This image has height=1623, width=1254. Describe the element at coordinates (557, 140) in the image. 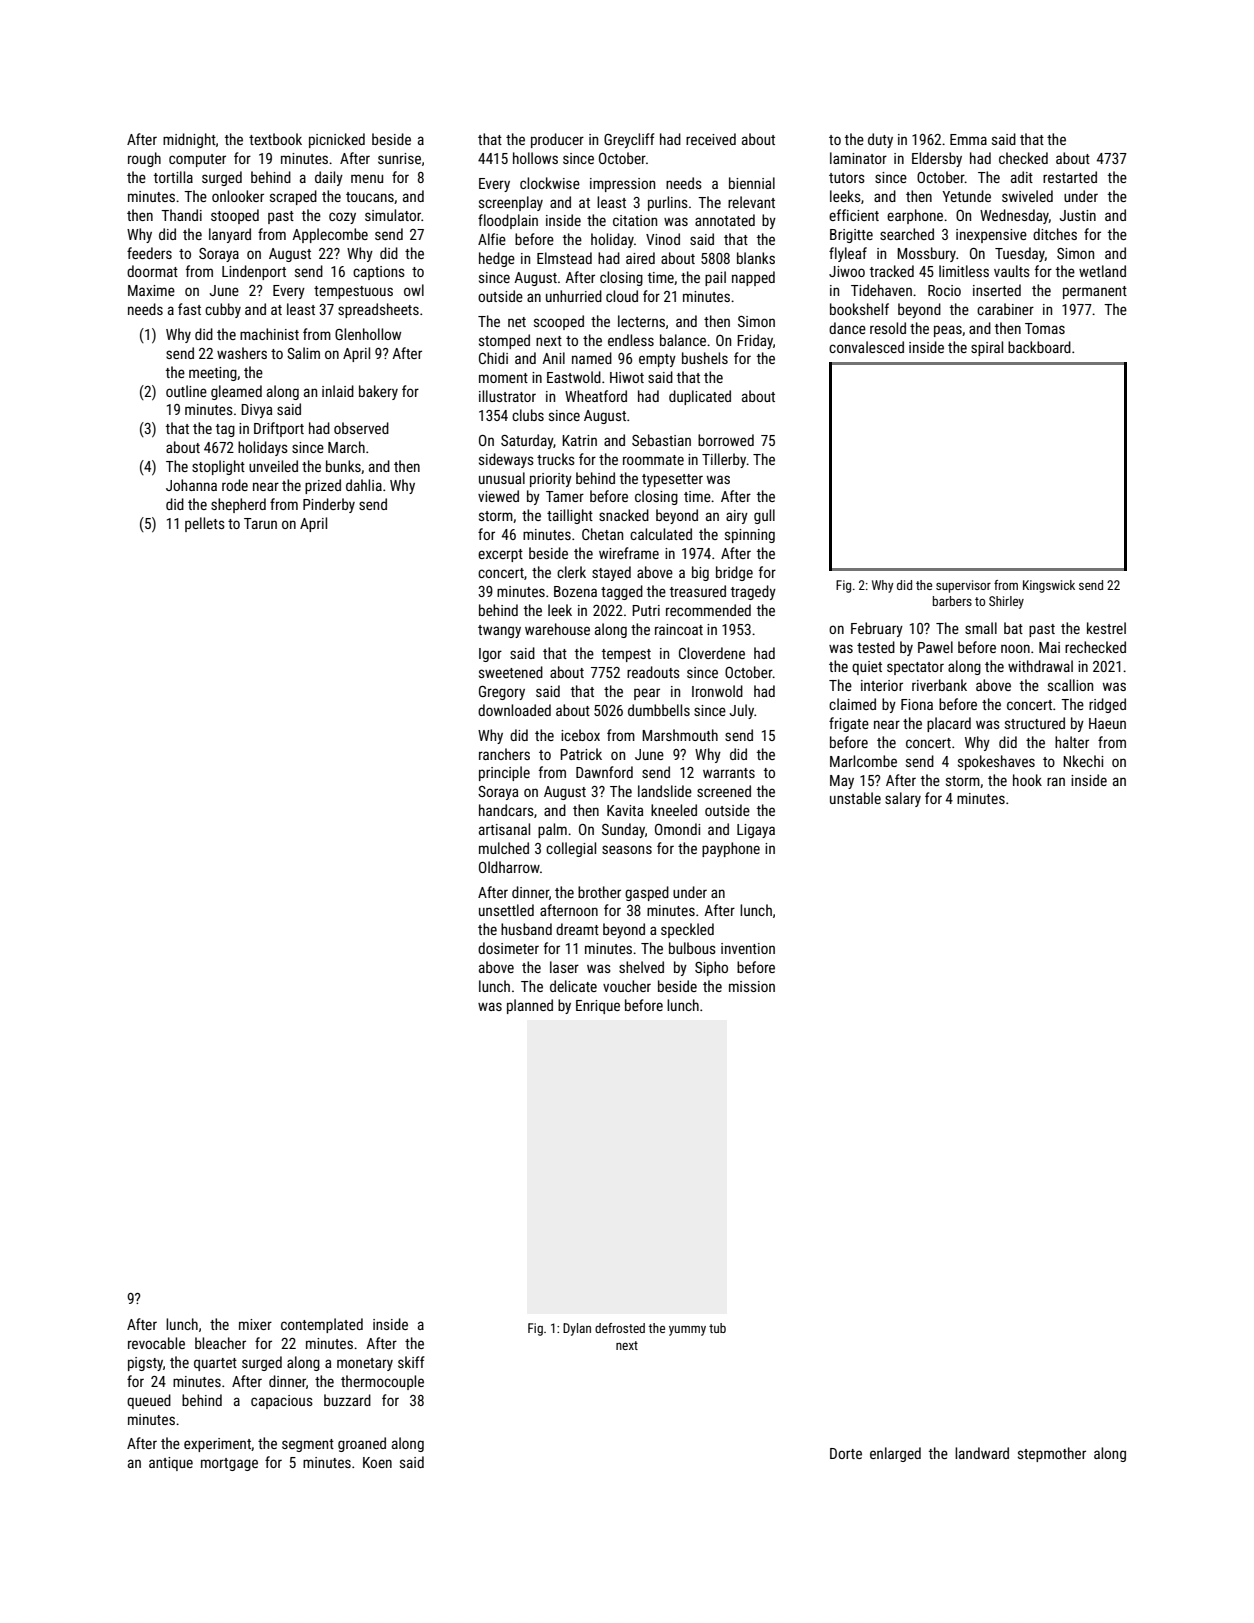

I see `producer` at that location.
